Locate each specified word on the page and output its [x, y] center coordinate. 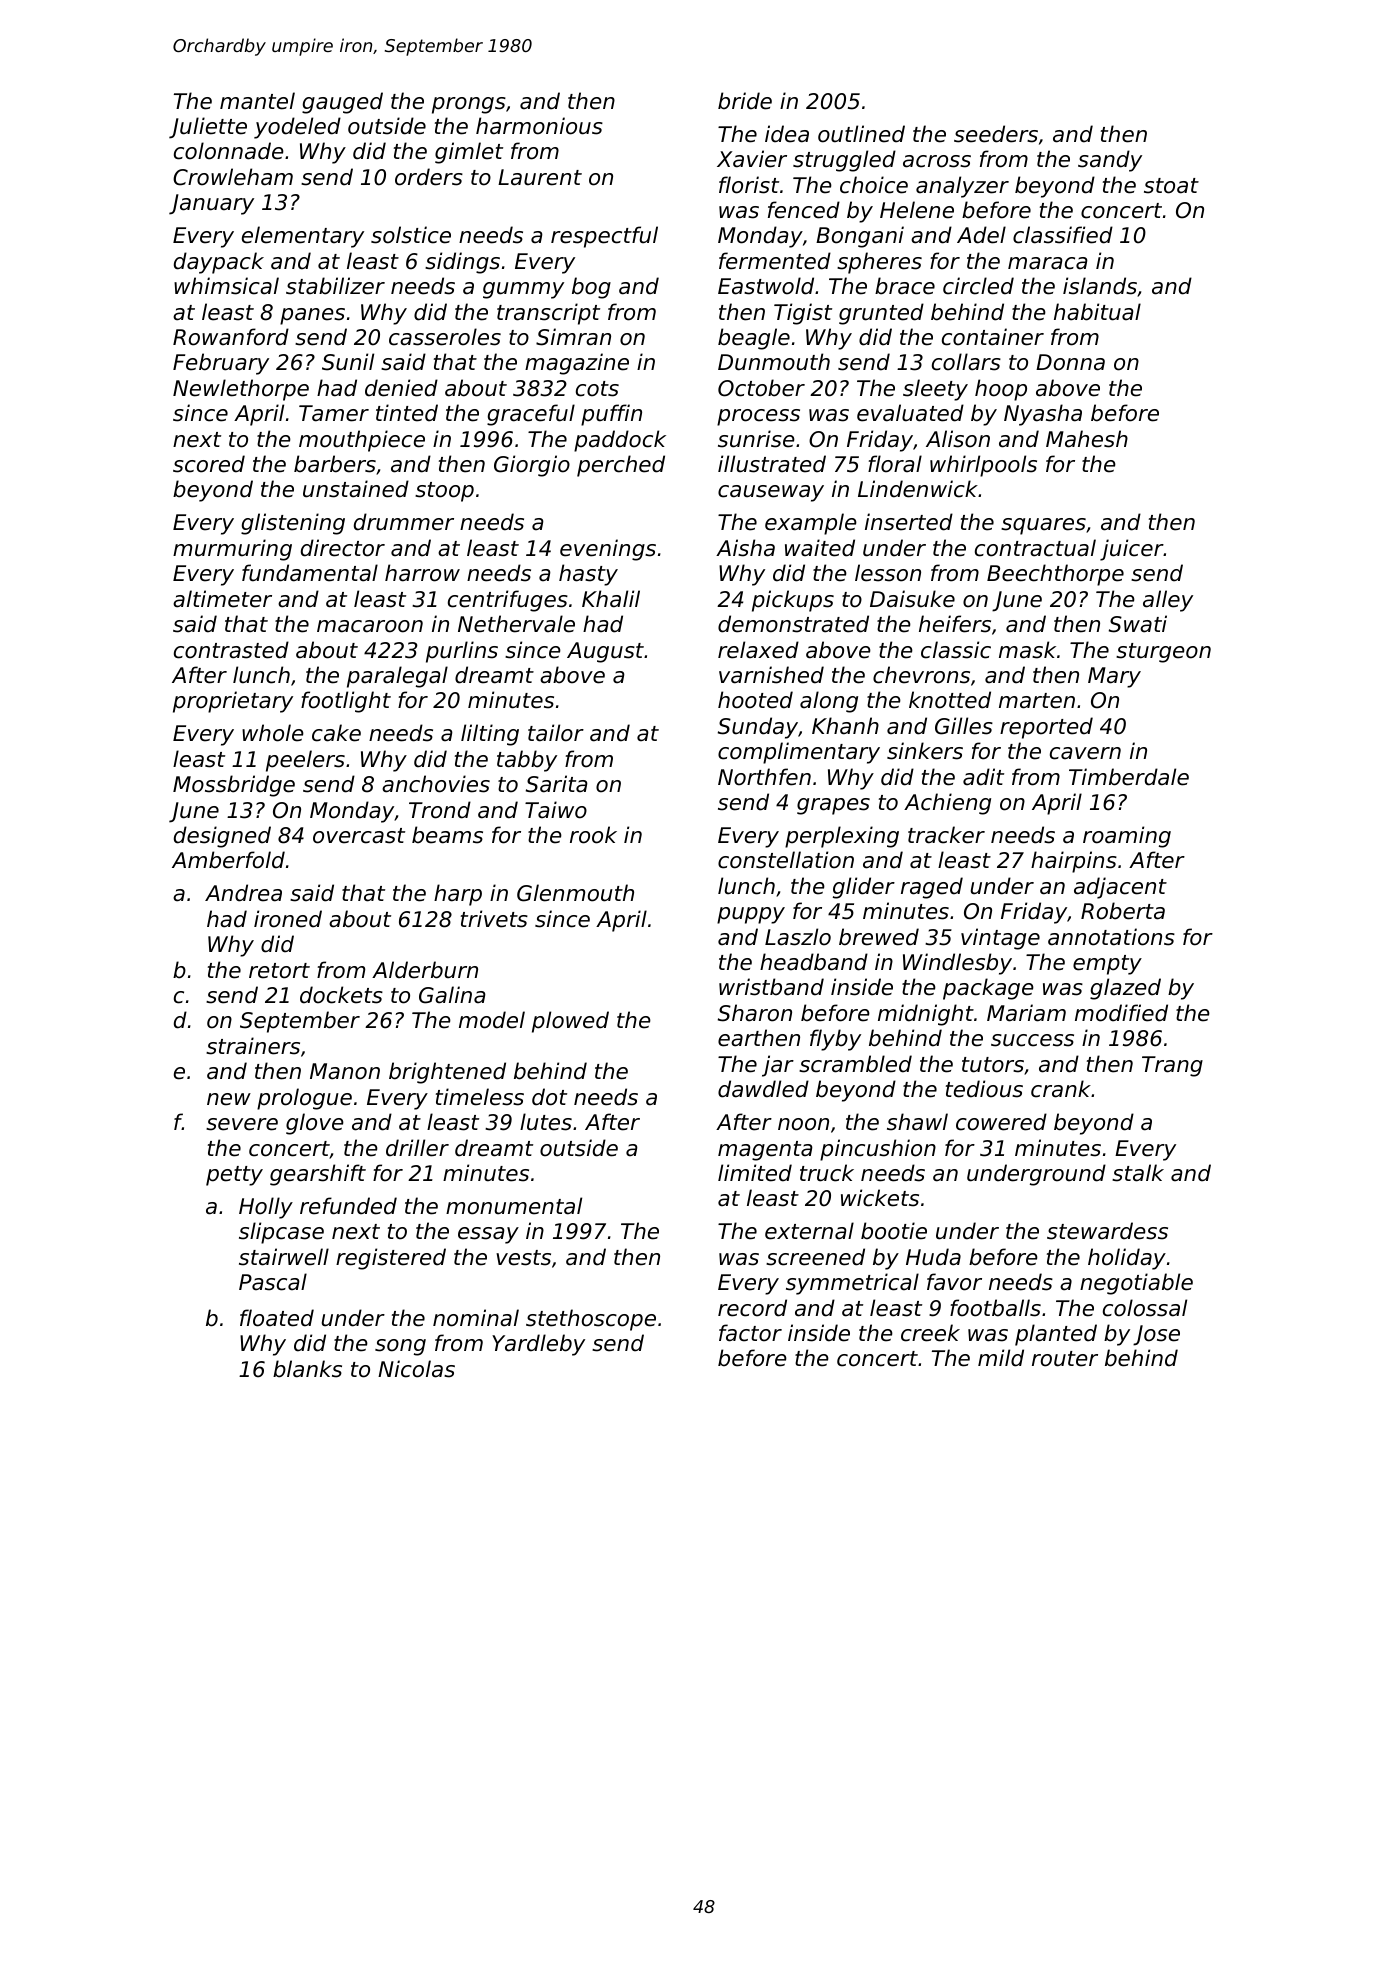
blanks [307, 1369]
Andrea [243, 893]
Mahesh [1087, 439]
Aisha [745, 548]
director [343, 548]
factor [750, 1333]
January [211, 204]
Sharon [755, 1013]
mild [1001, 1358]
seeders [996, 134]
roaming [1127, 837]
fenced [804, 210]
